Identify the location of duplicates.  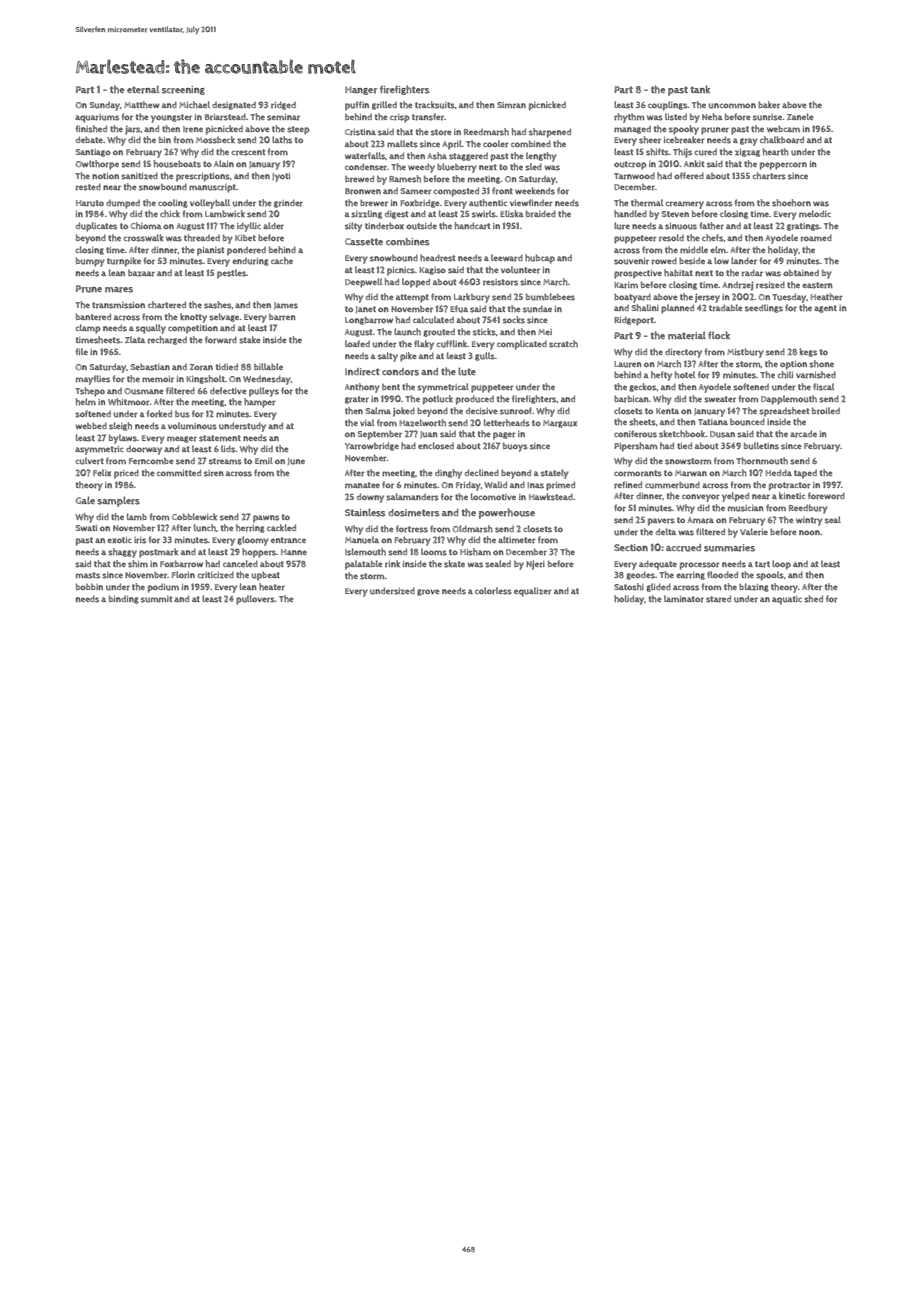
(96, 227).
